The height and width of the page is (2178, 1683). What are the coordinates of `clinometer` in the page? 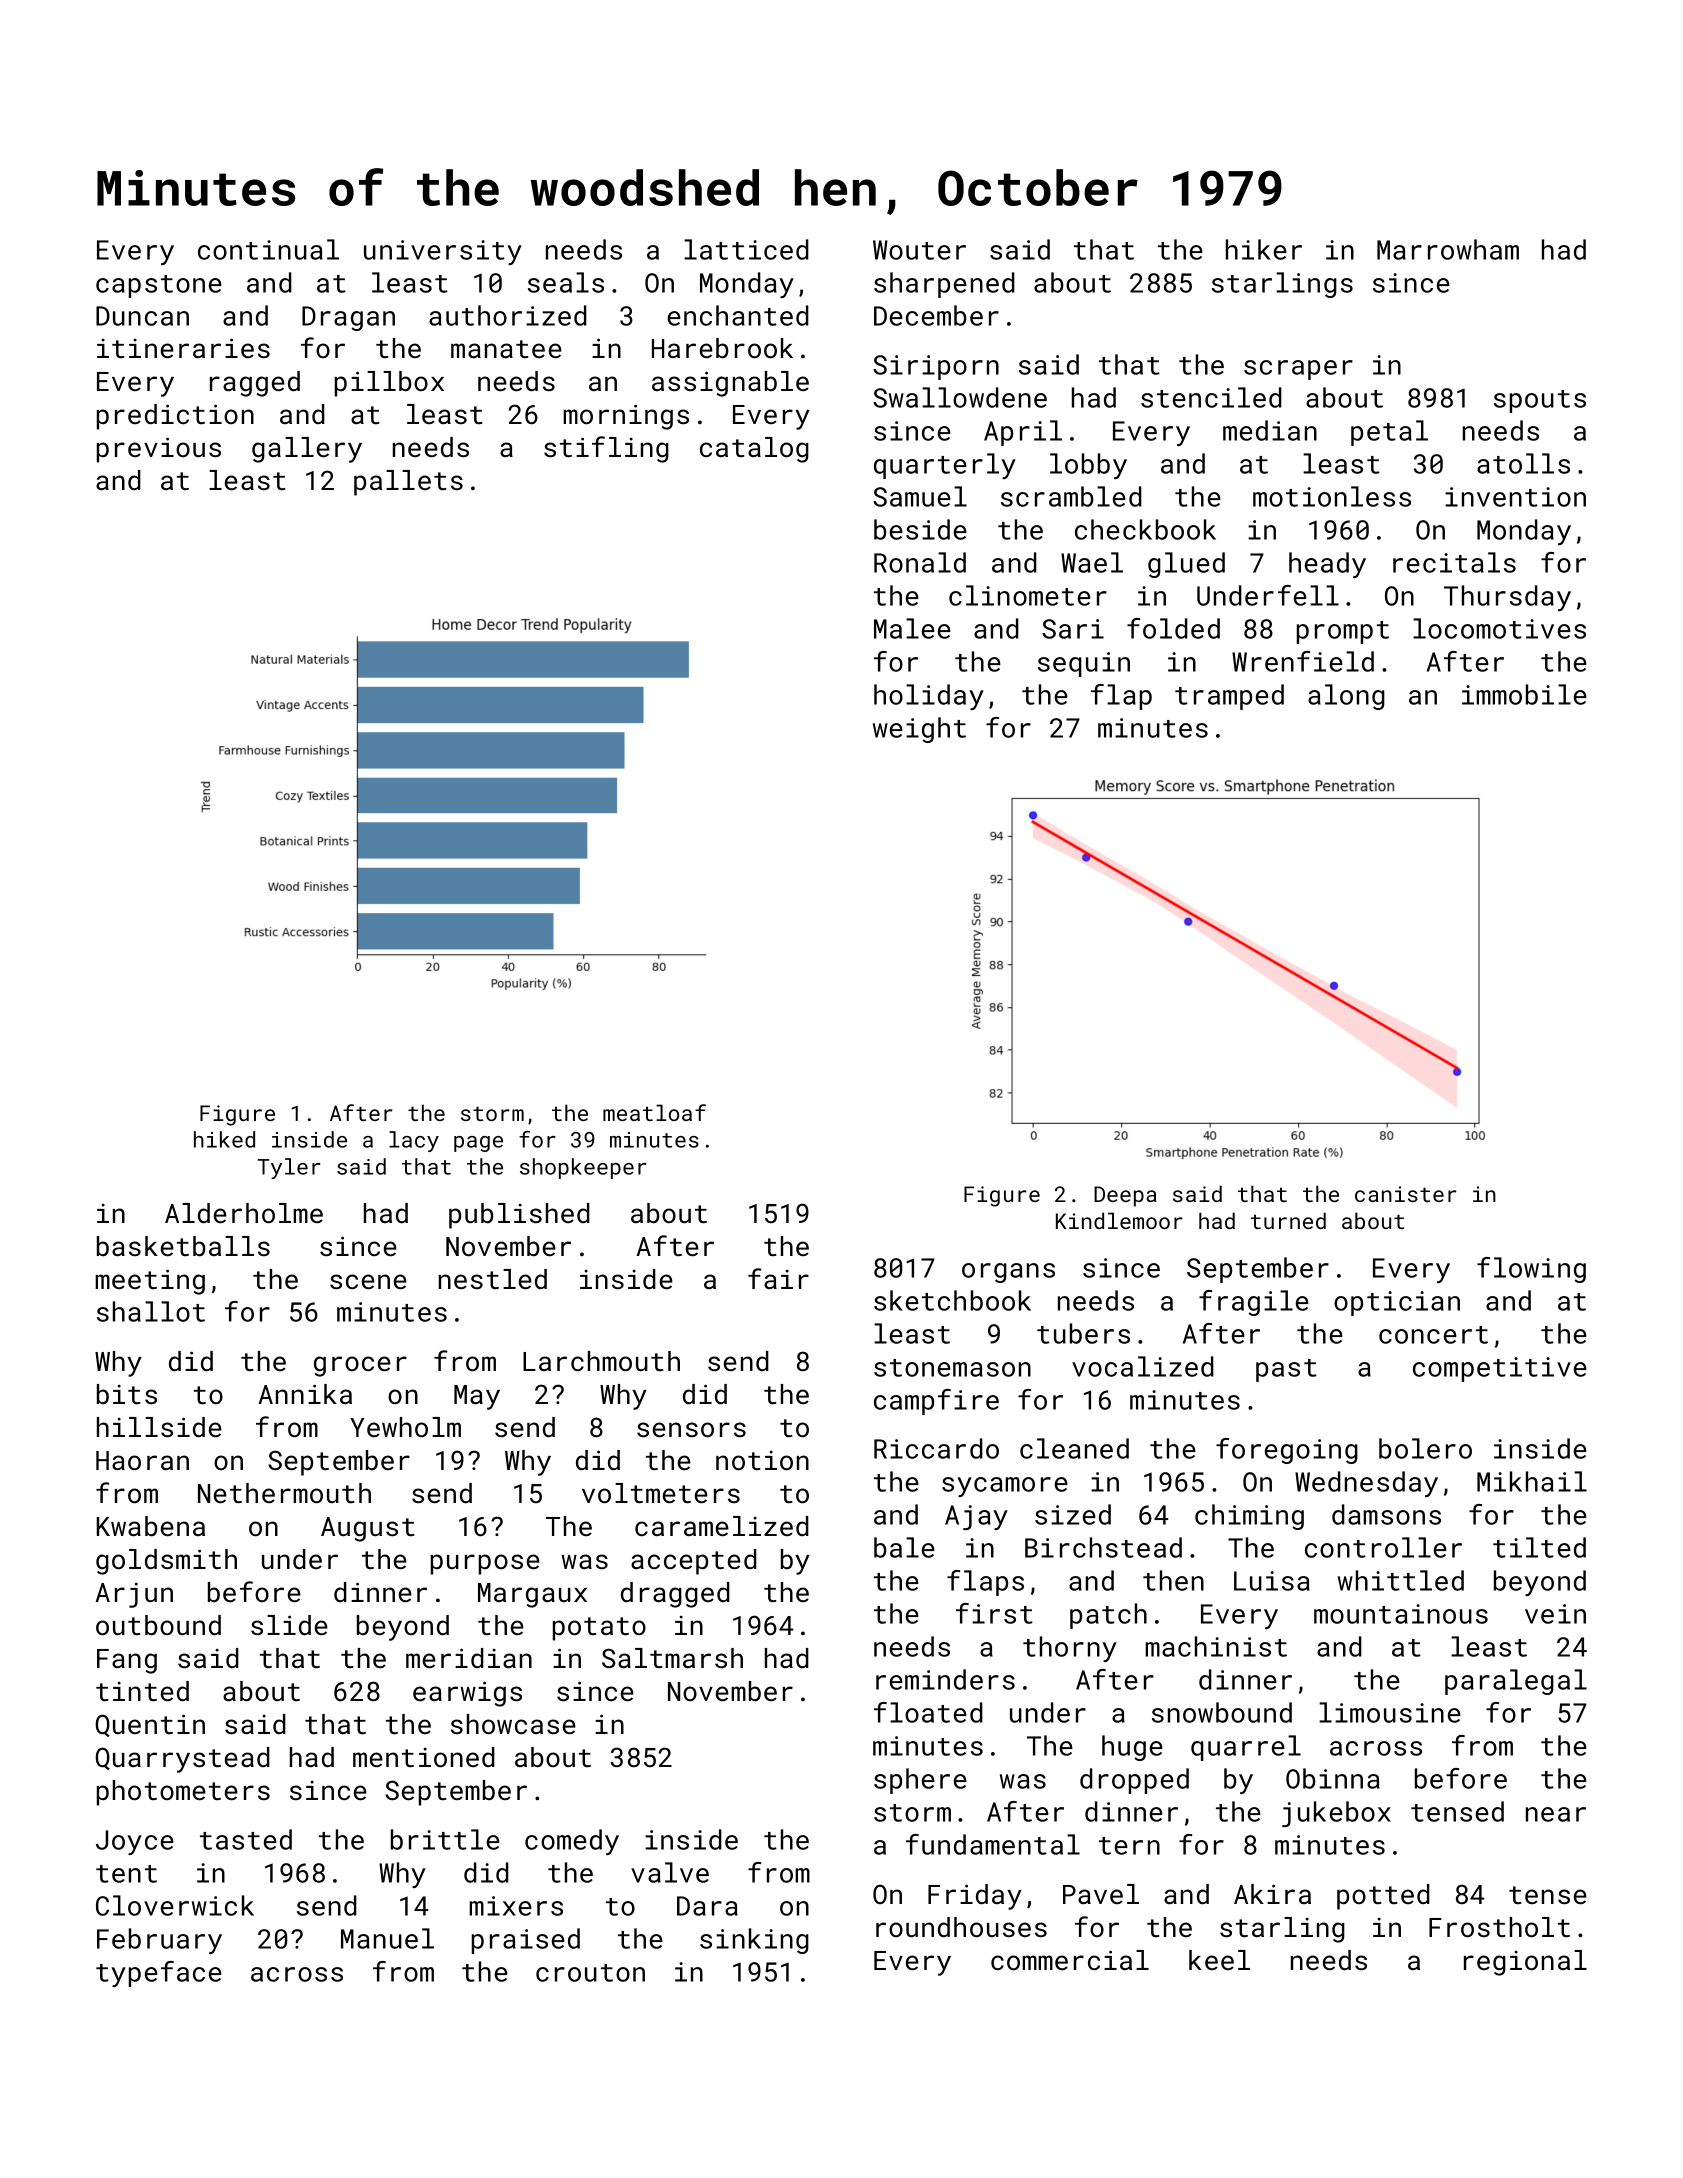 It's located at (1028, 595).
